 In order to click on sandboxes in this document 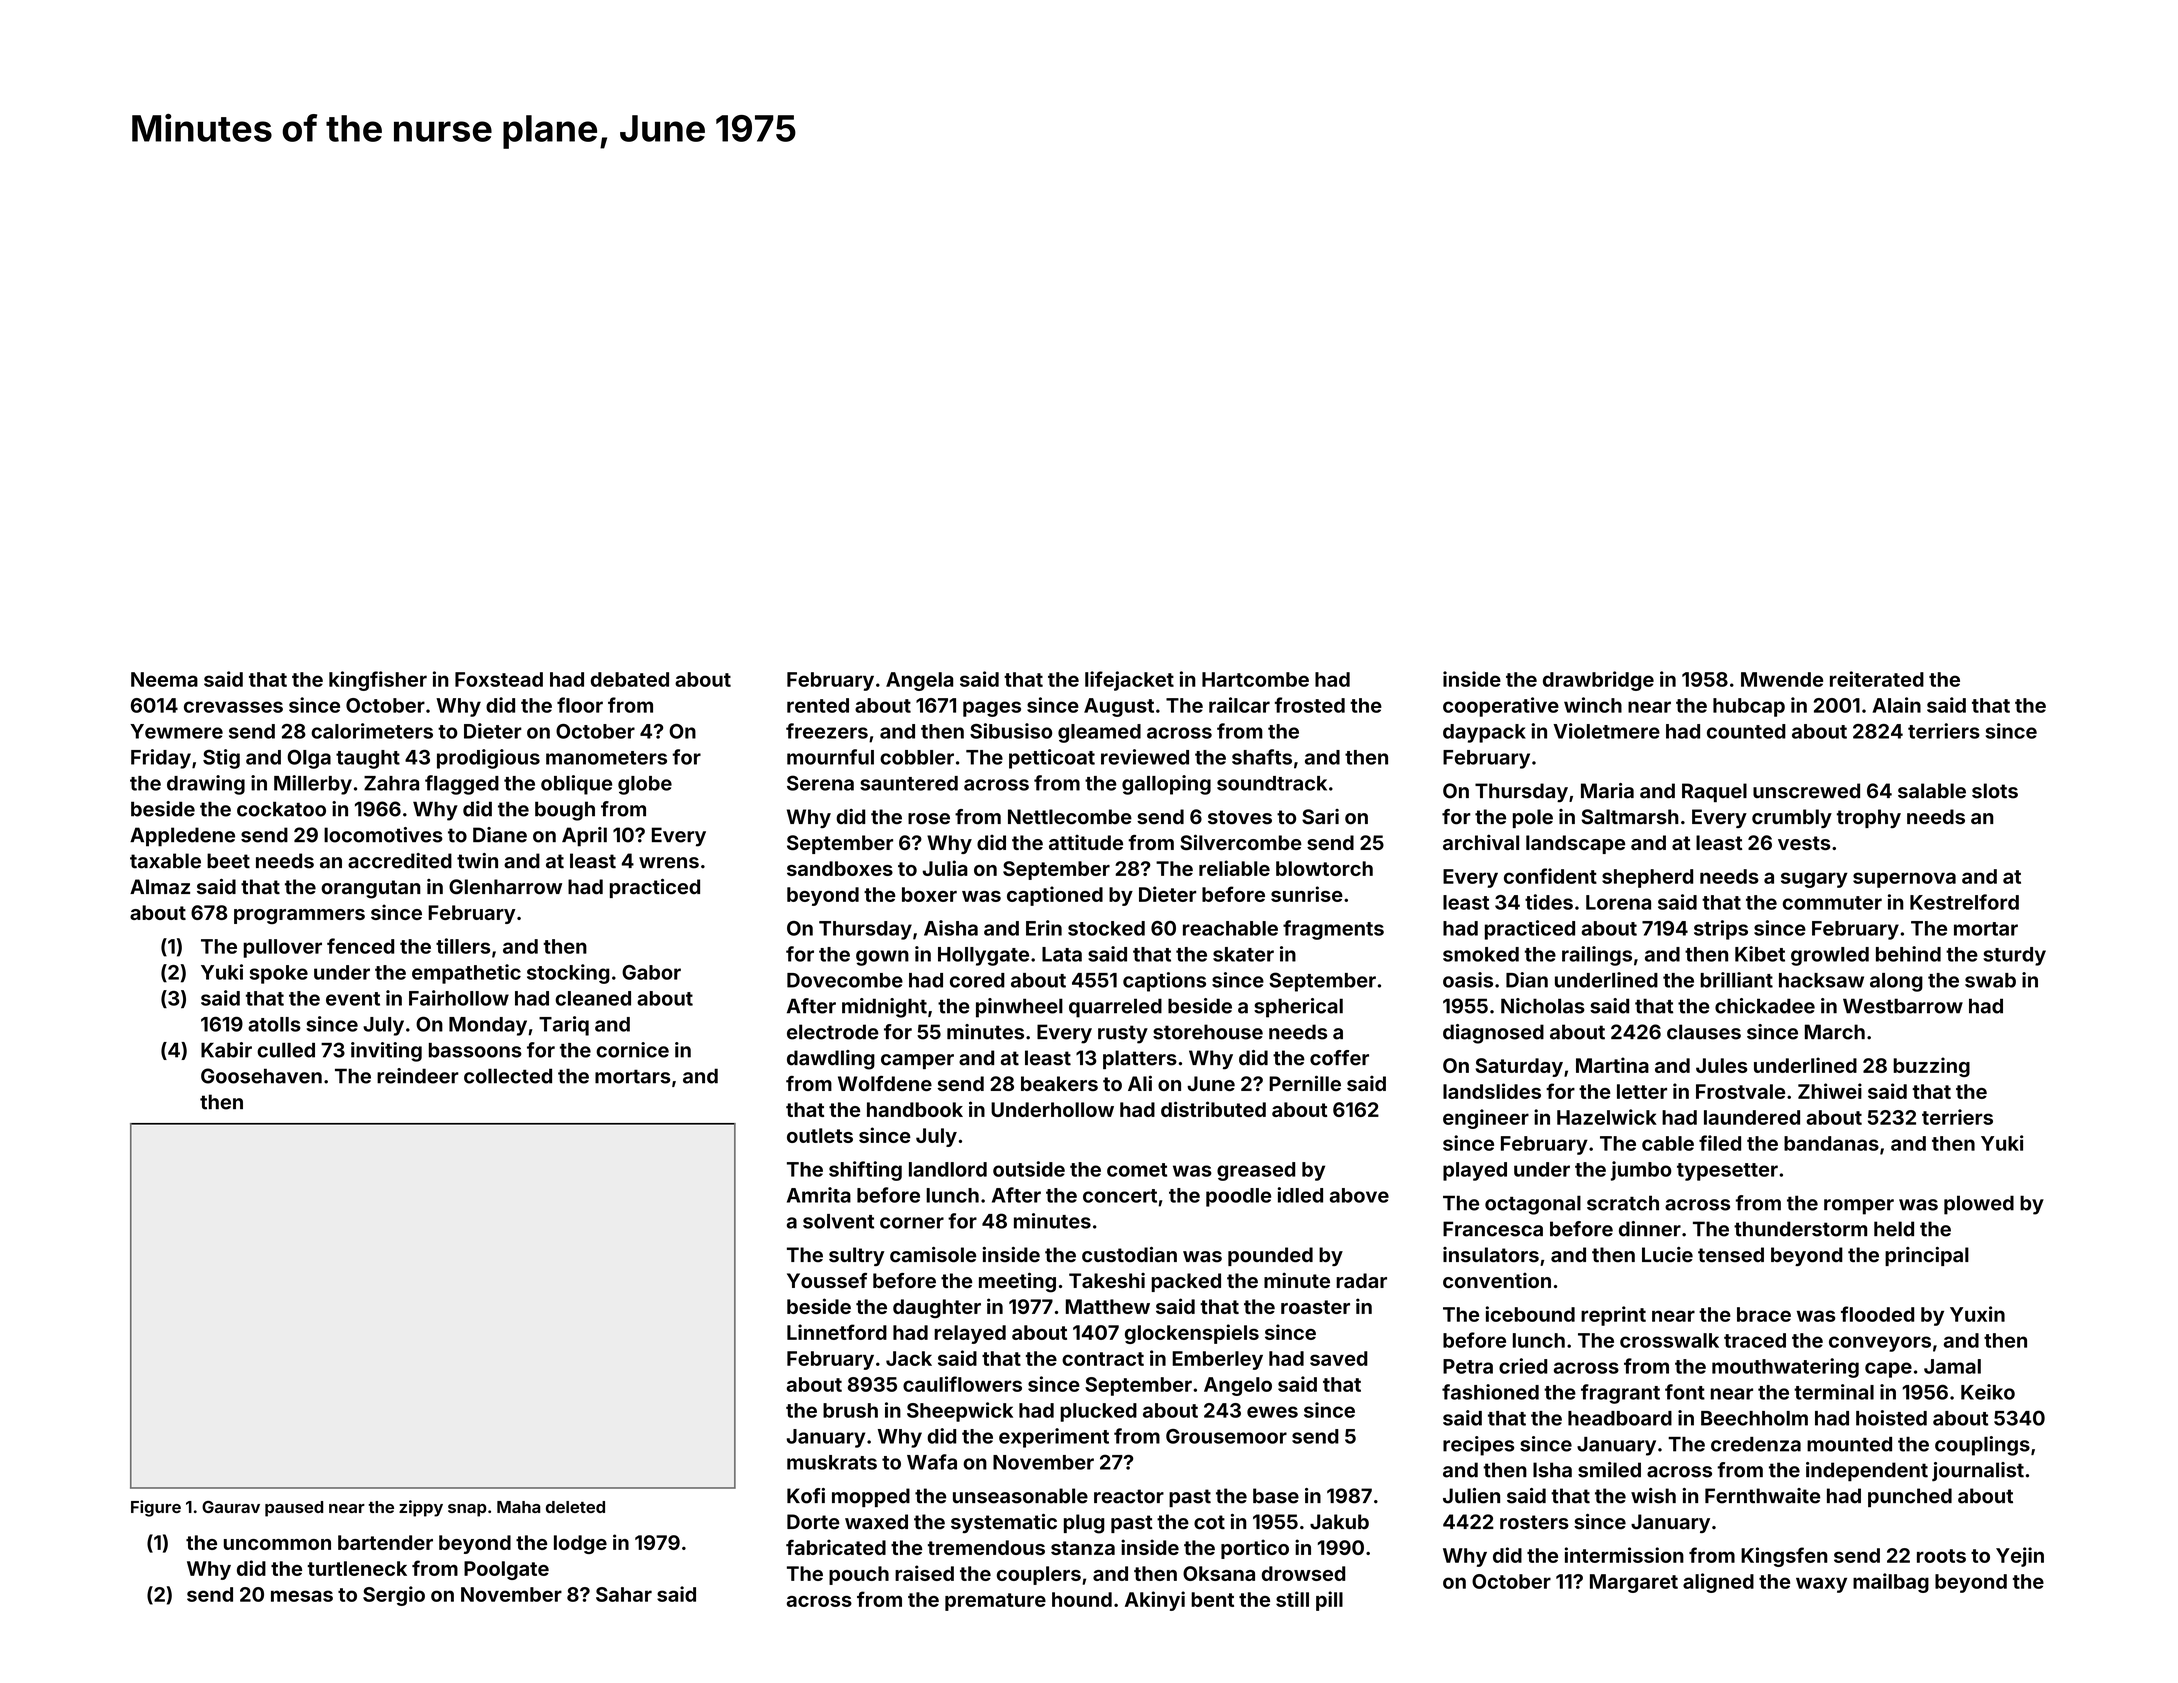, I will do `click(840, 868)`.
